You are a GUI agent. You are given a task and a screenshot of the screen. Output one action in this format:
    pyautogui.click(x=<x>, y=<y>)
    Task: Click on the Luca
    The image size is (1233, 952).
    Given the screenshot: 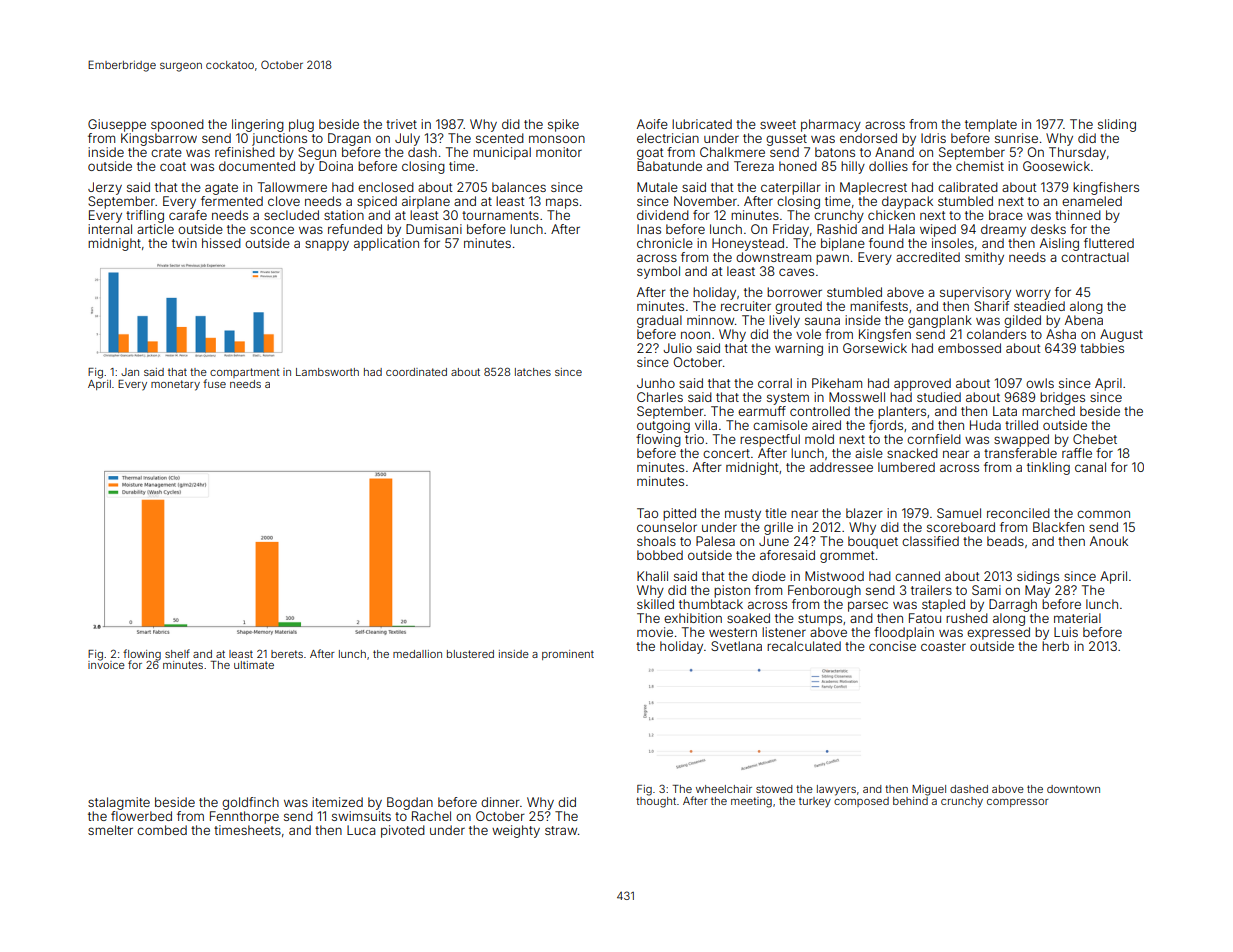 What is the action you would take?
    pyautogui.click(x=361, y=830)
